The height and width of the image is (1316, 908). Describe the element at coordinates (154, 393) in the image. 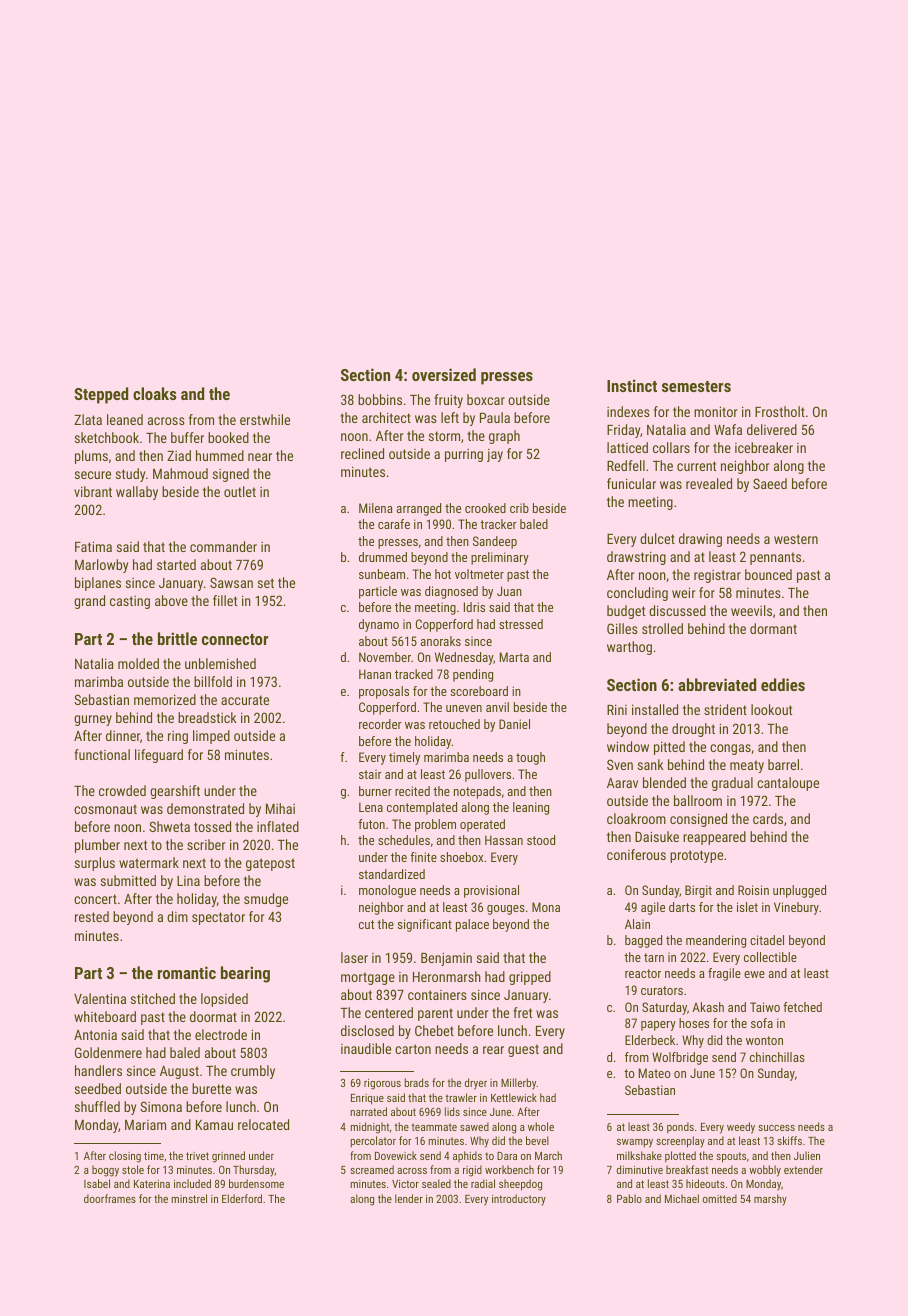

I see `cloaks` at that location.
